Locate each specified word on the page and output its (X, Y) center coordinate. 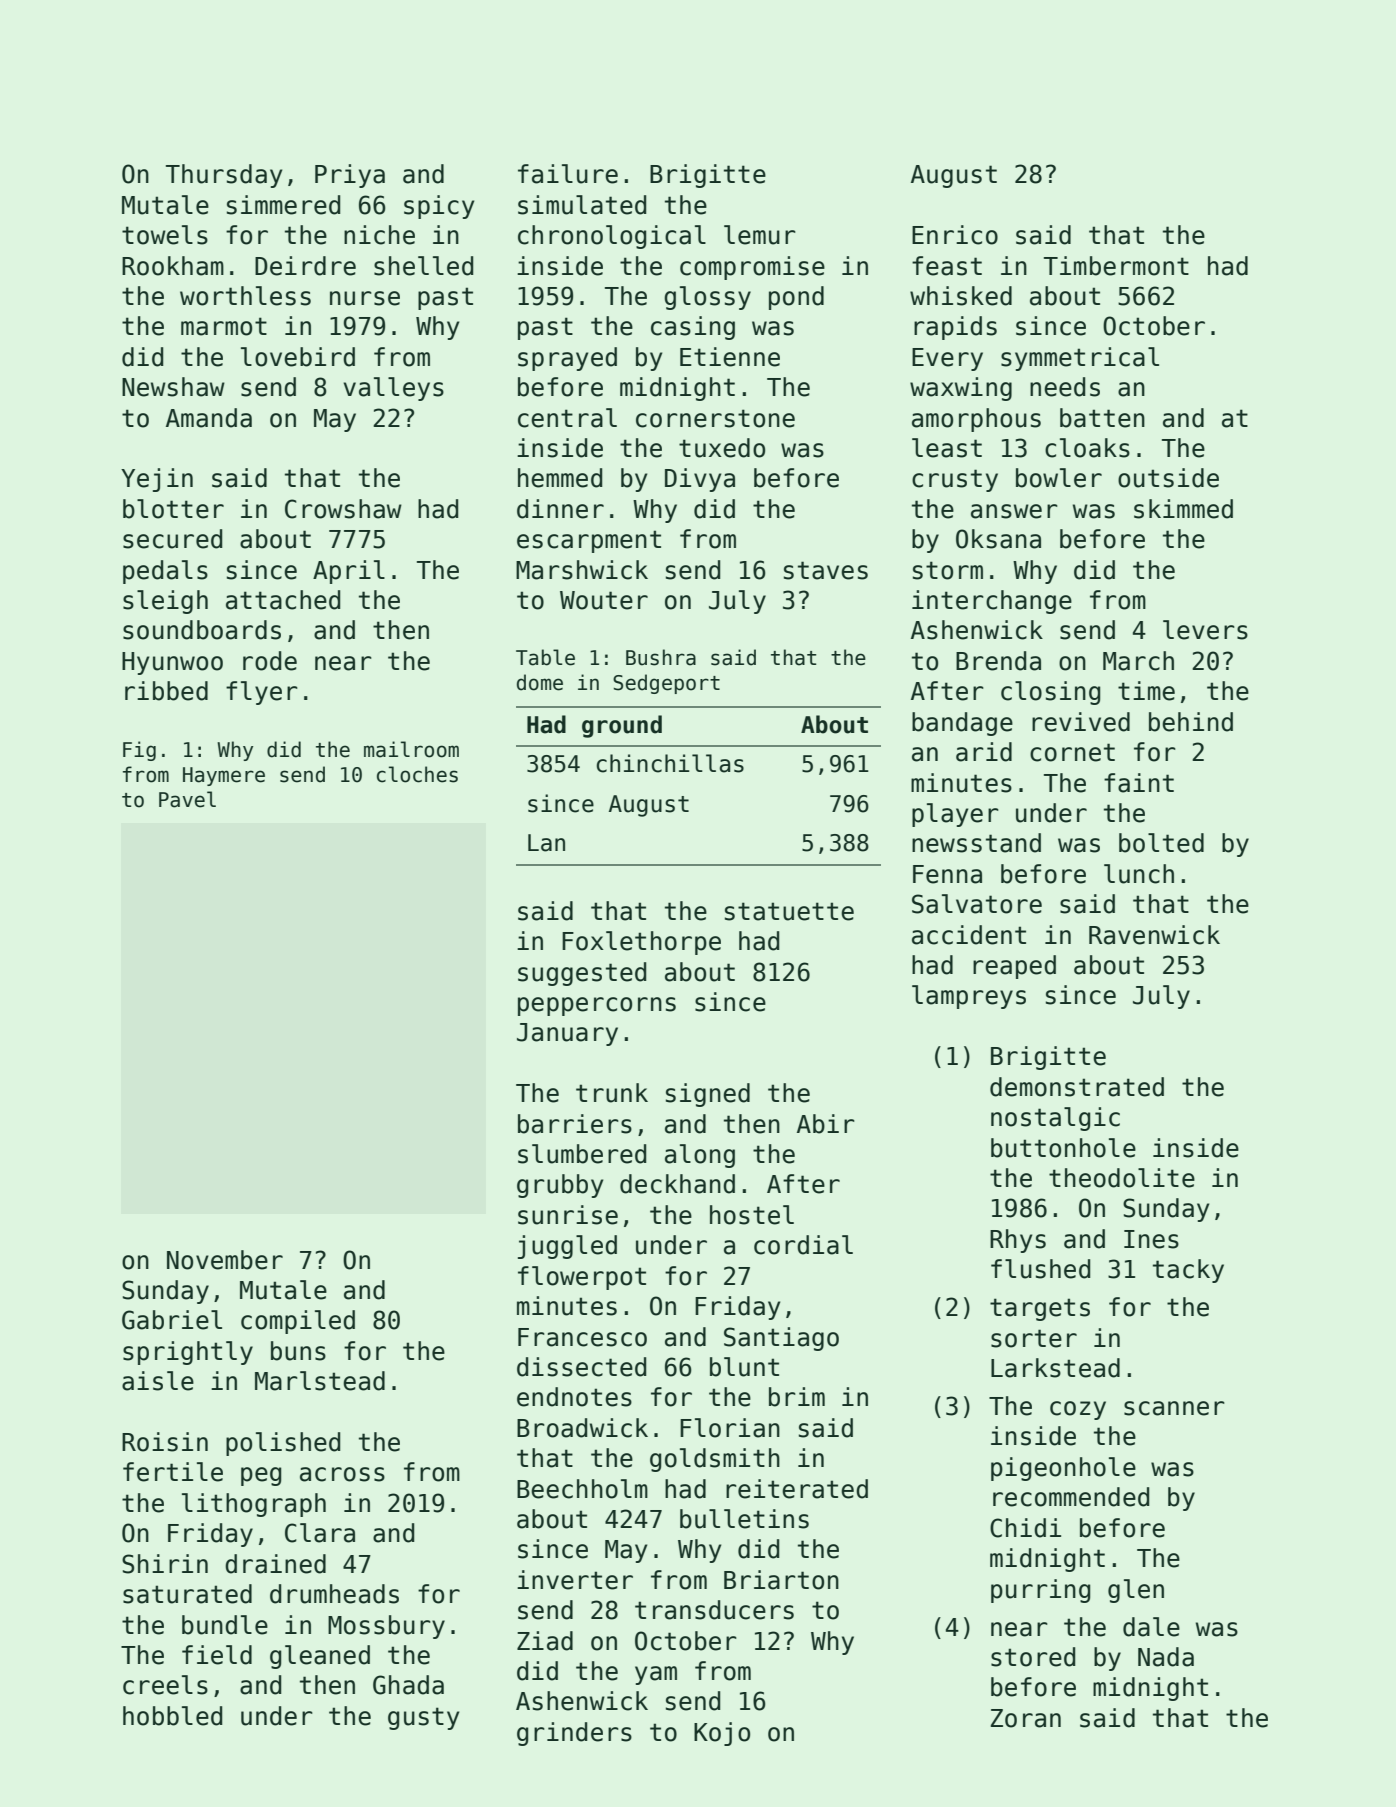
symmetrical (1080, 359)
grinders (574, 1734)
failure (568, 174)
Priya (350, 176)
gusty (423, 1718)
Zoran (1026, 1718)
